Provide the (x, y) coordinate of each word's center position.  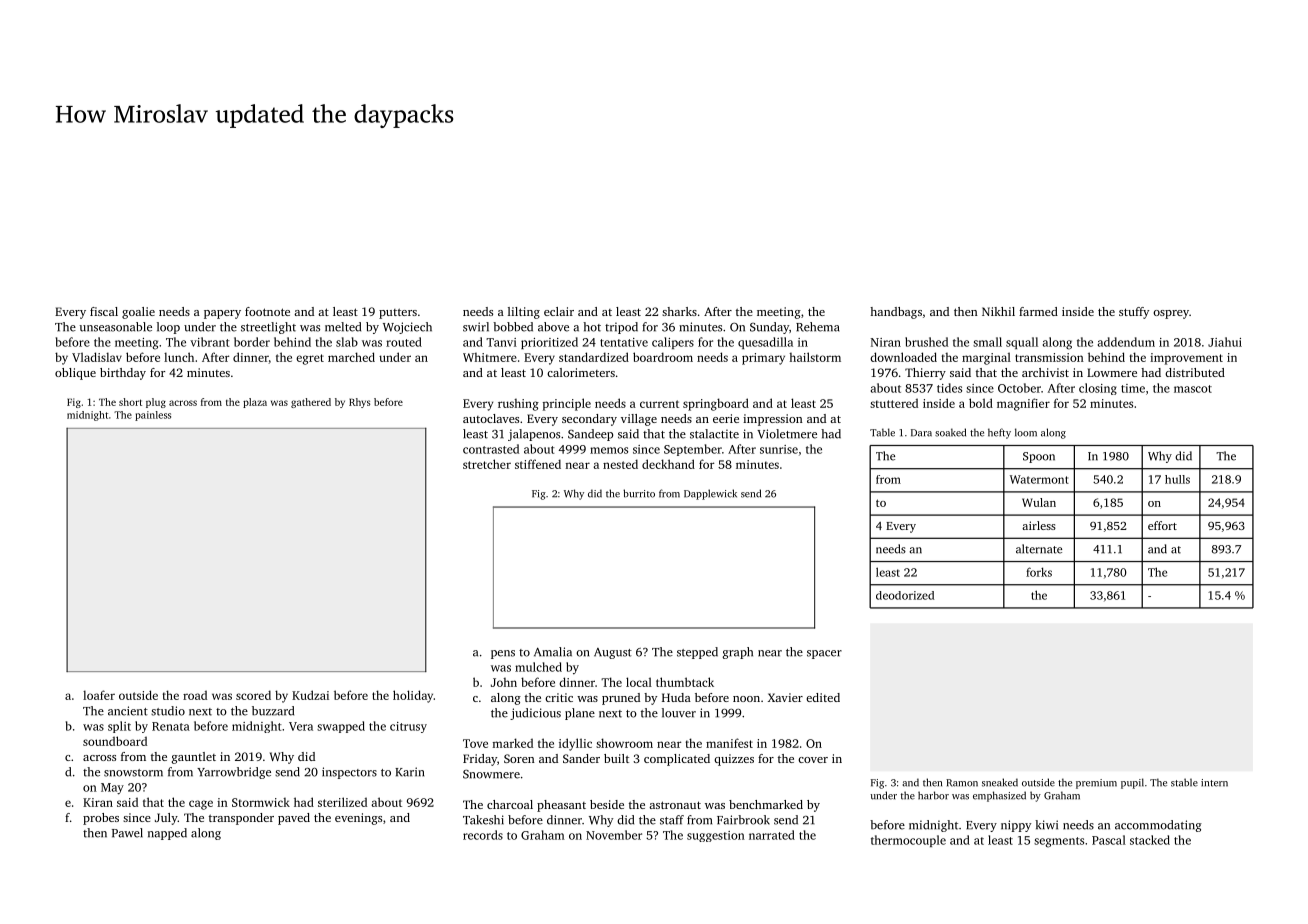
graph (737, 653)
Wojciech (407, 328)
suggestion (716, 836)
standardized (594, 357)
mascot (1193, 389)
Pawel (127, 833)
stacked (1150, 840)
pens (503, 654)
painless (153, 416)
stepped (697, 653)
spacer (824, 654)
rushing (518, 405)
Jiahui (1225, 342)
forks (1039, 572)
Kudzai (310, 695)
